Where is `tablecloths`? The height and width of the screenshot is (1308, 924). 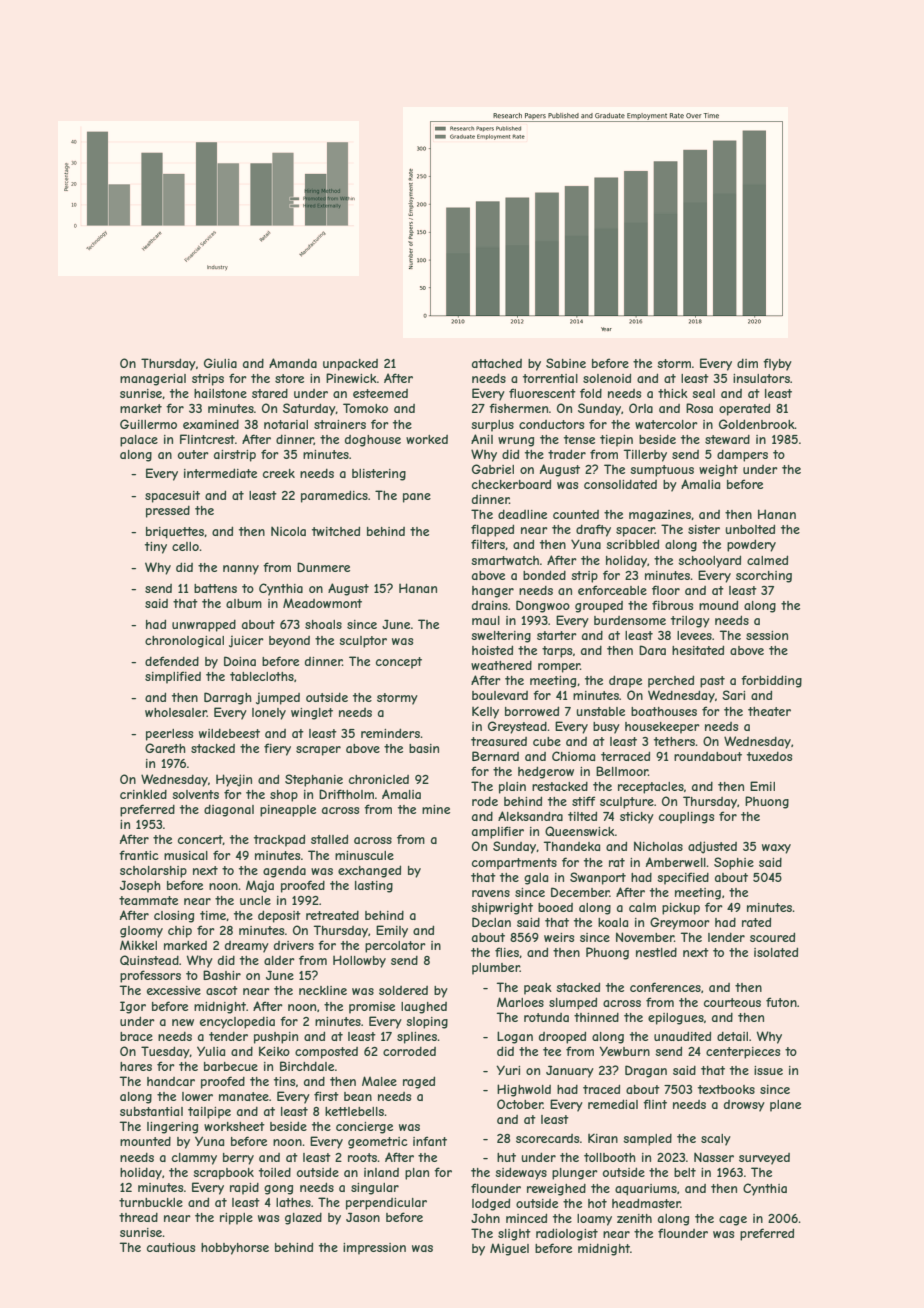
tablecloths is located at coordinates (262, 676).
